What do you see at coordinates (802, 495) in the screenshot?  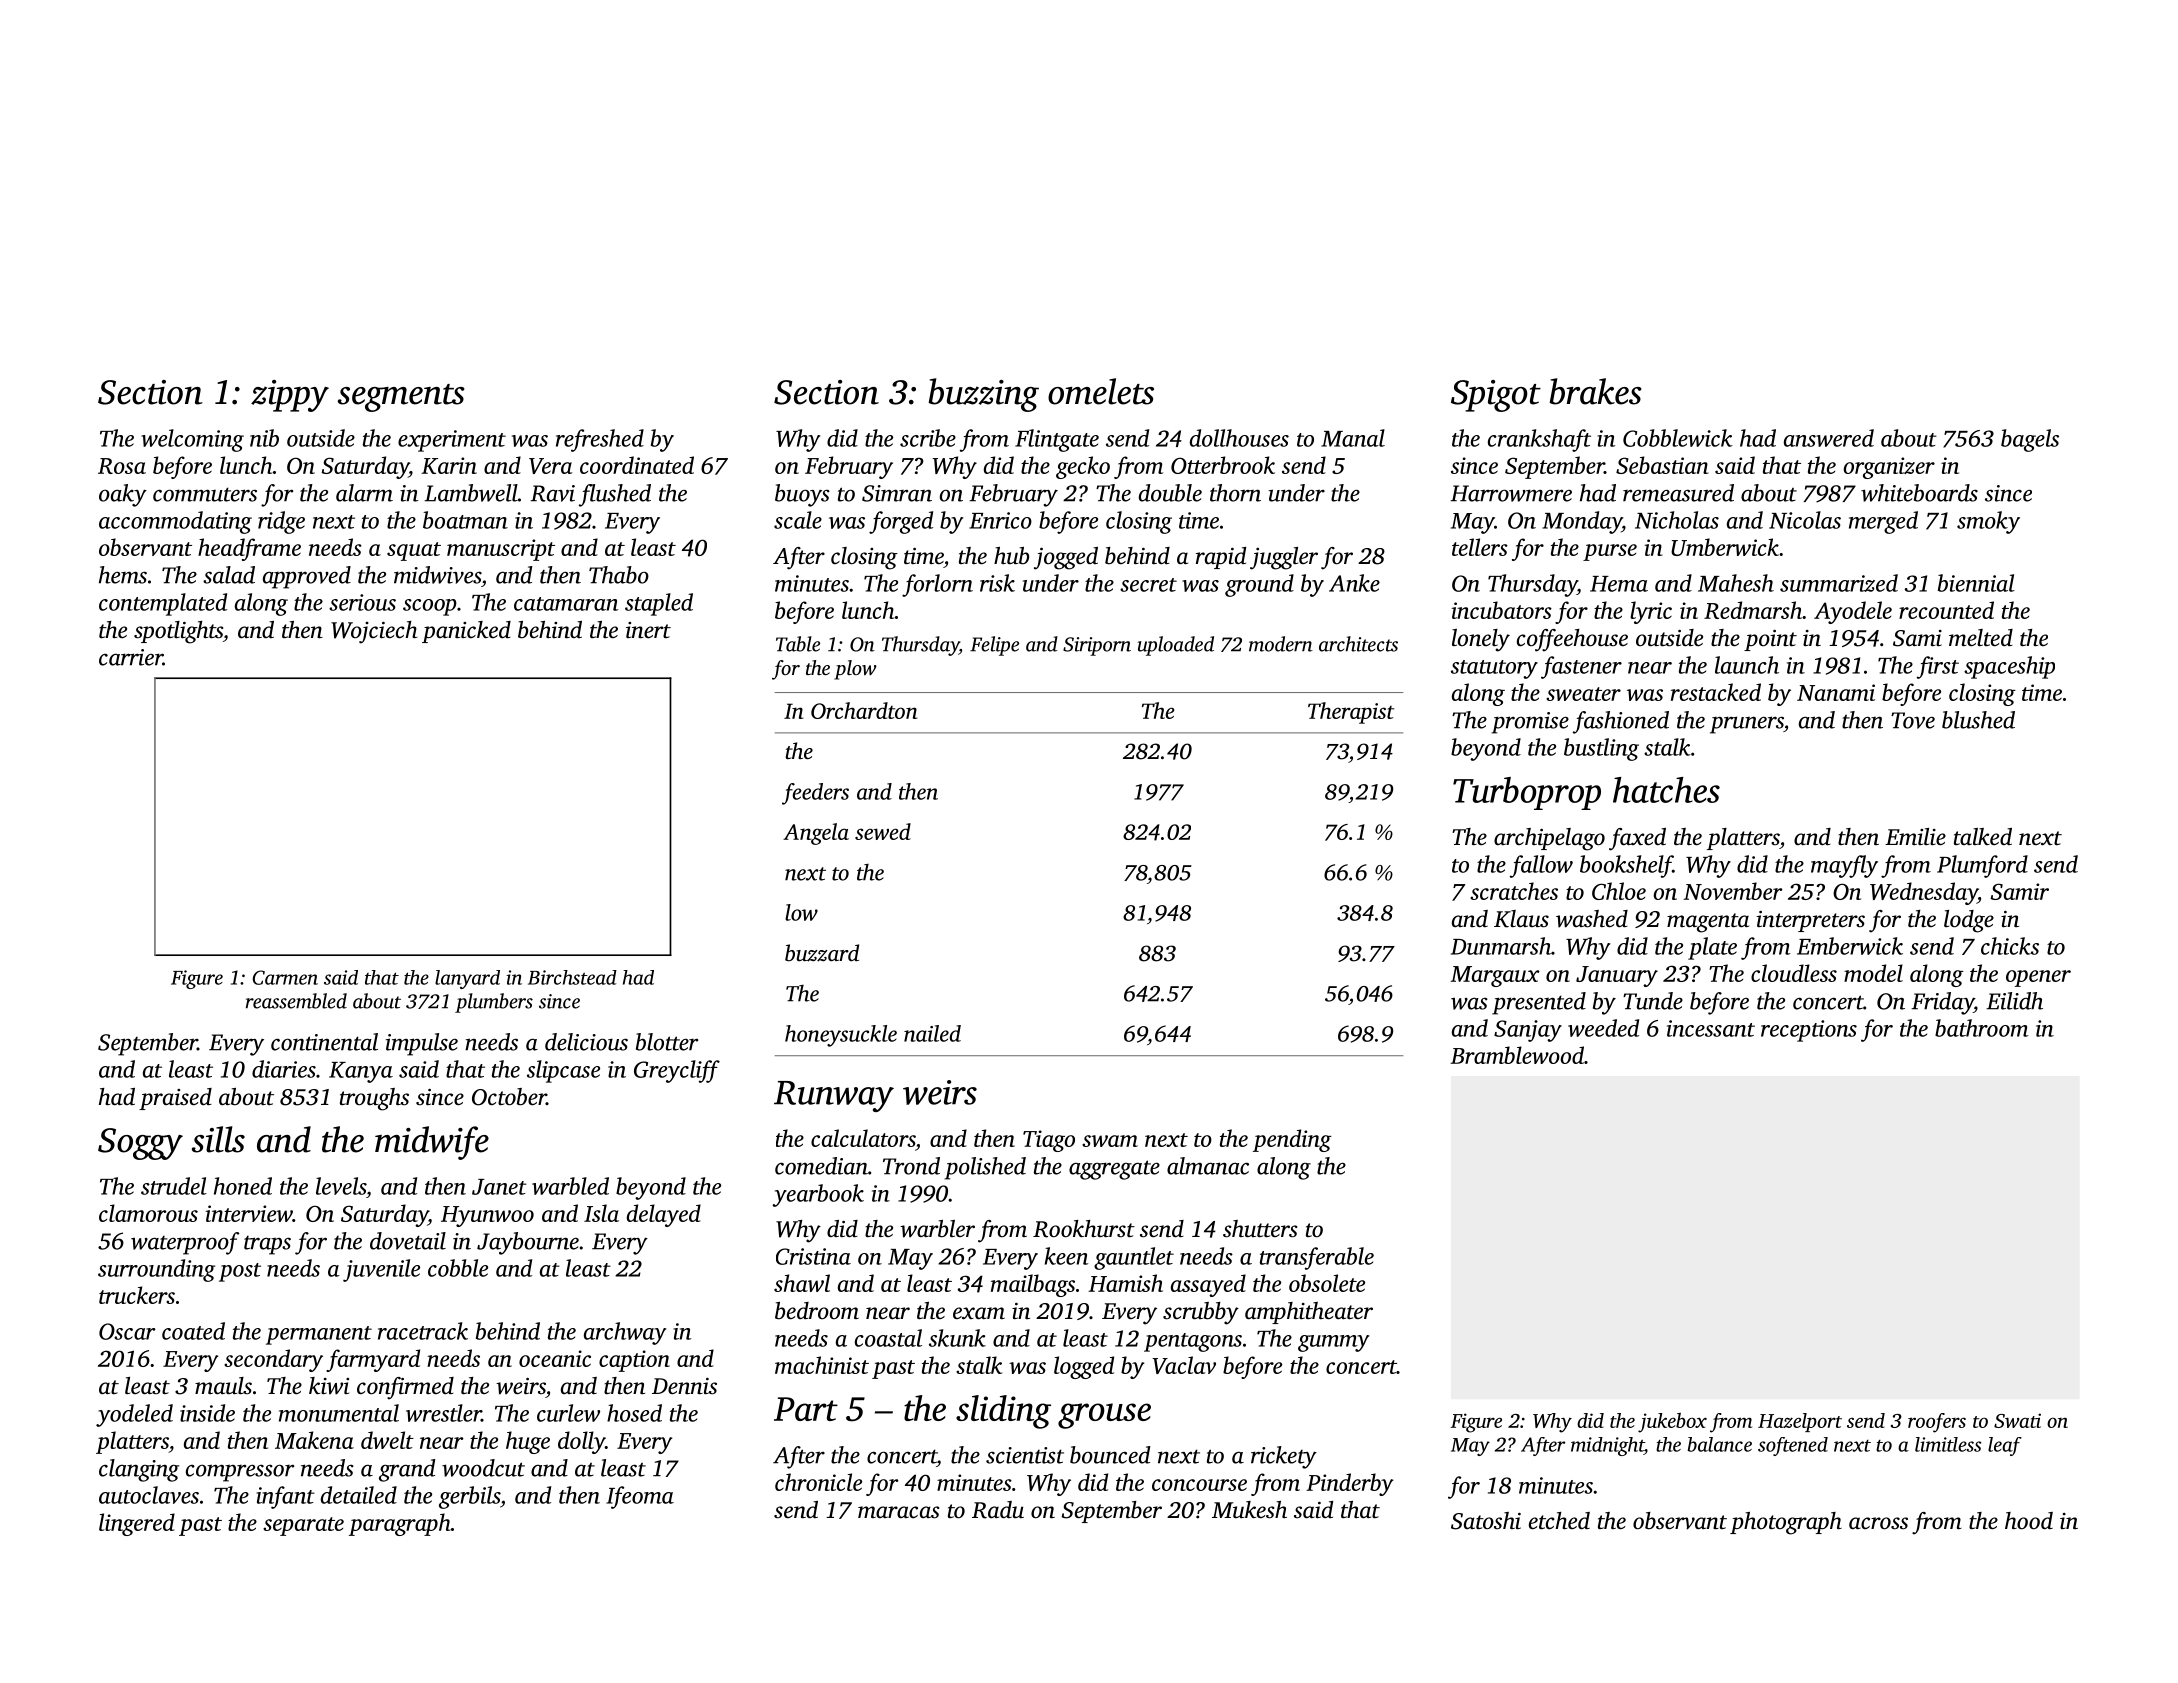 I see `buoys` at bounding box center [802, 495].
